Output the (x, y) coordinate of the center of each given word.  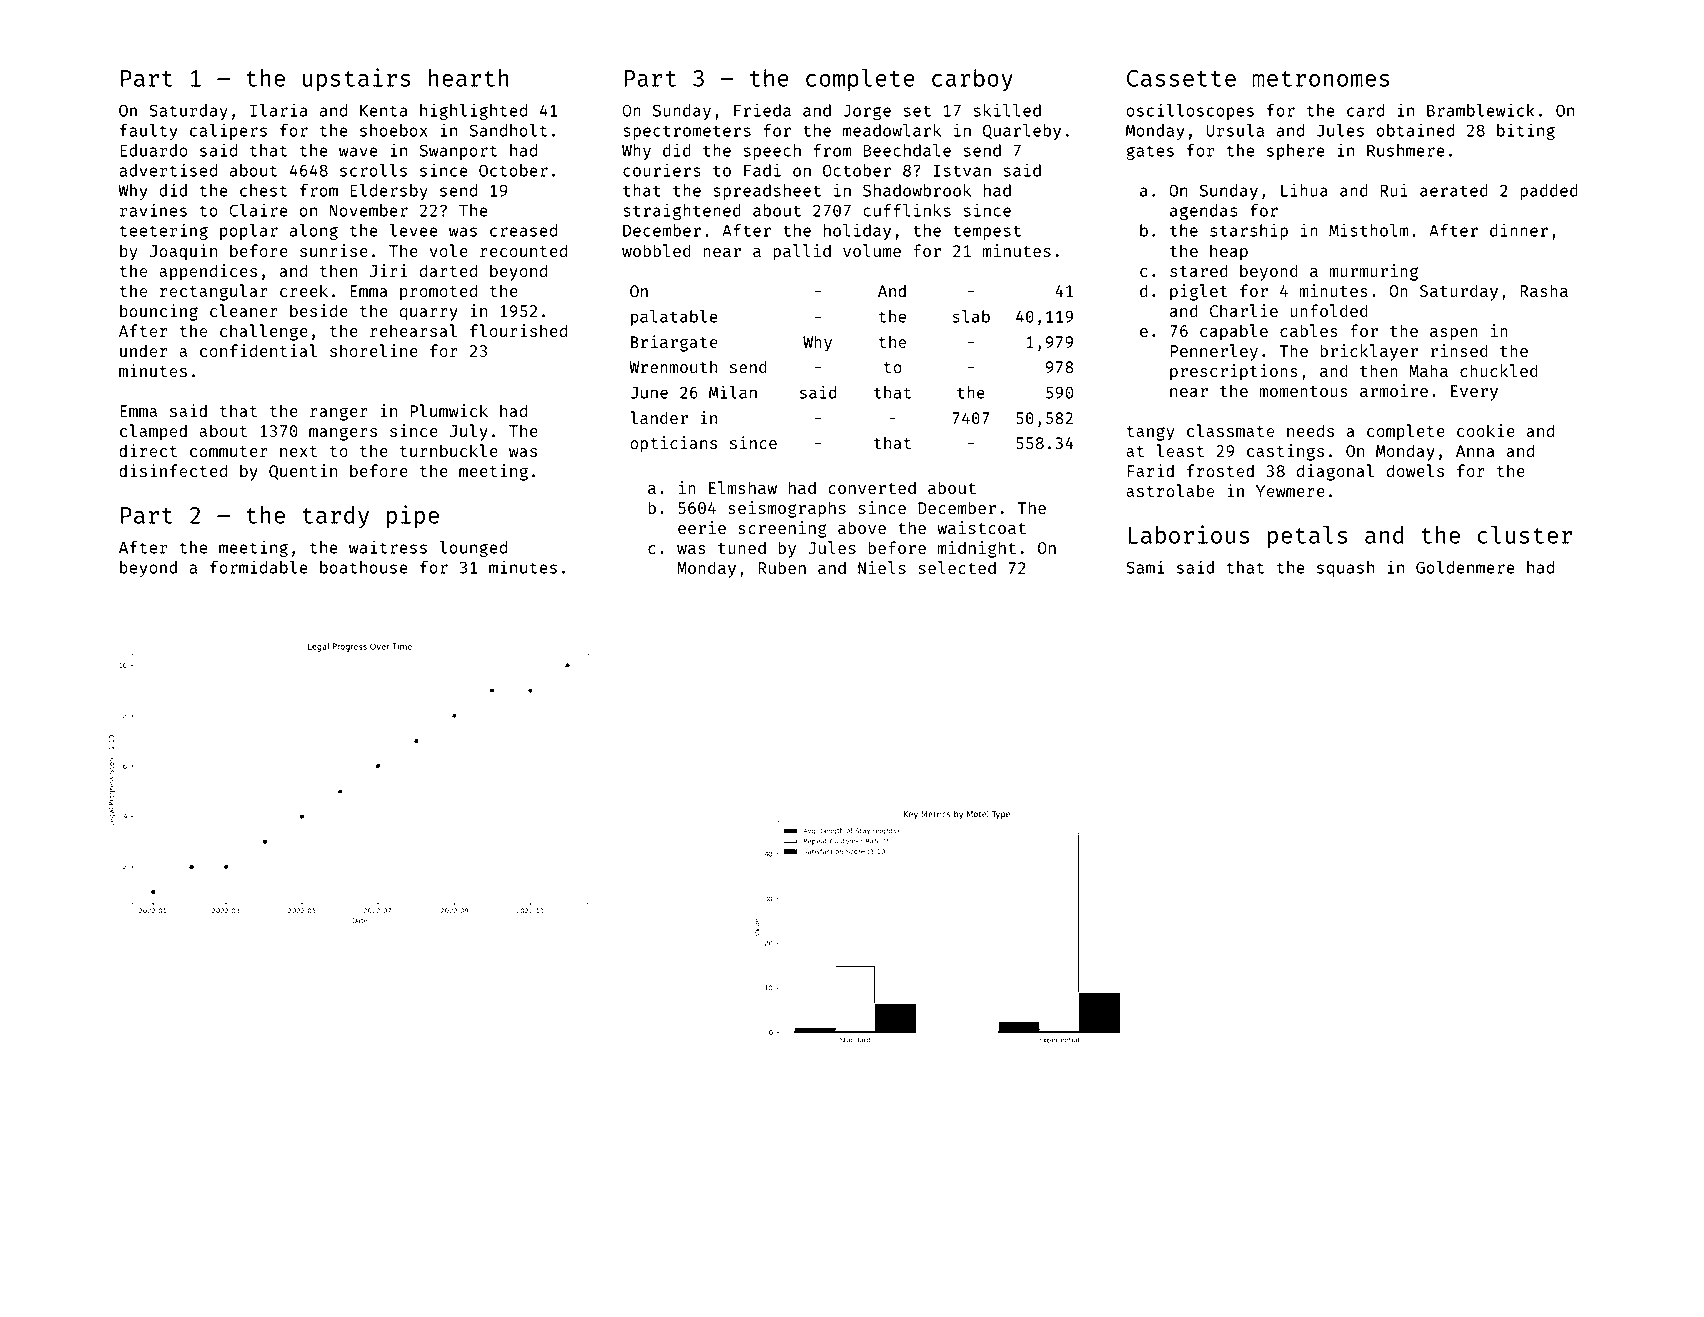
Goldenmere (1465, 567)
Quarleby (1022, 132)
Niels (882, 567)
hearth (469, 78)
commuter (229, 451)
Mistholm (1368, 230)
